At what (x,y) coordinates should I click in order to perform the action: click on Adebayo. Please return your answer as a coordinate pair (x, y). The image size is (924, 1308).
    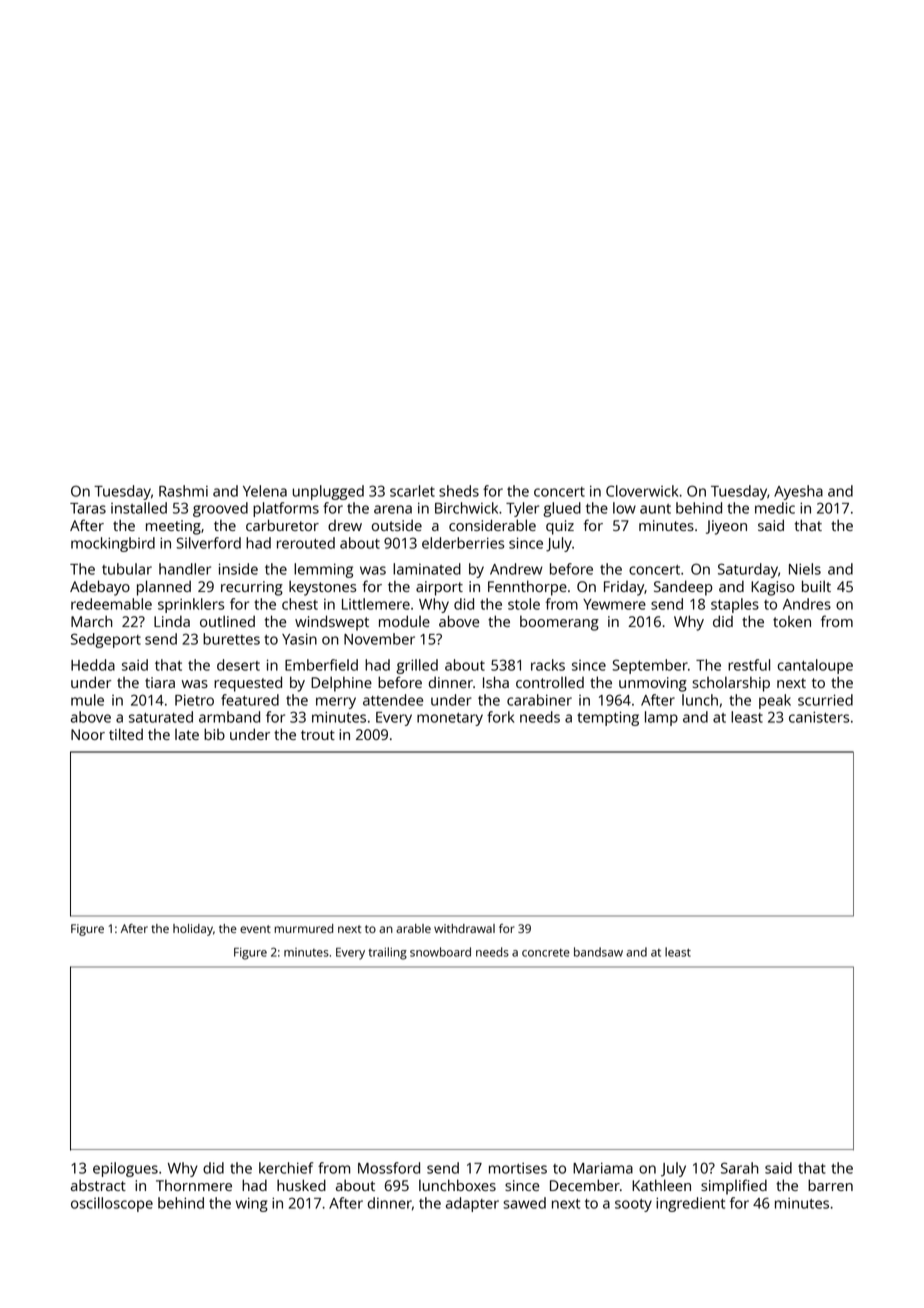
    Looking at the image, I should click on (100, 588).
